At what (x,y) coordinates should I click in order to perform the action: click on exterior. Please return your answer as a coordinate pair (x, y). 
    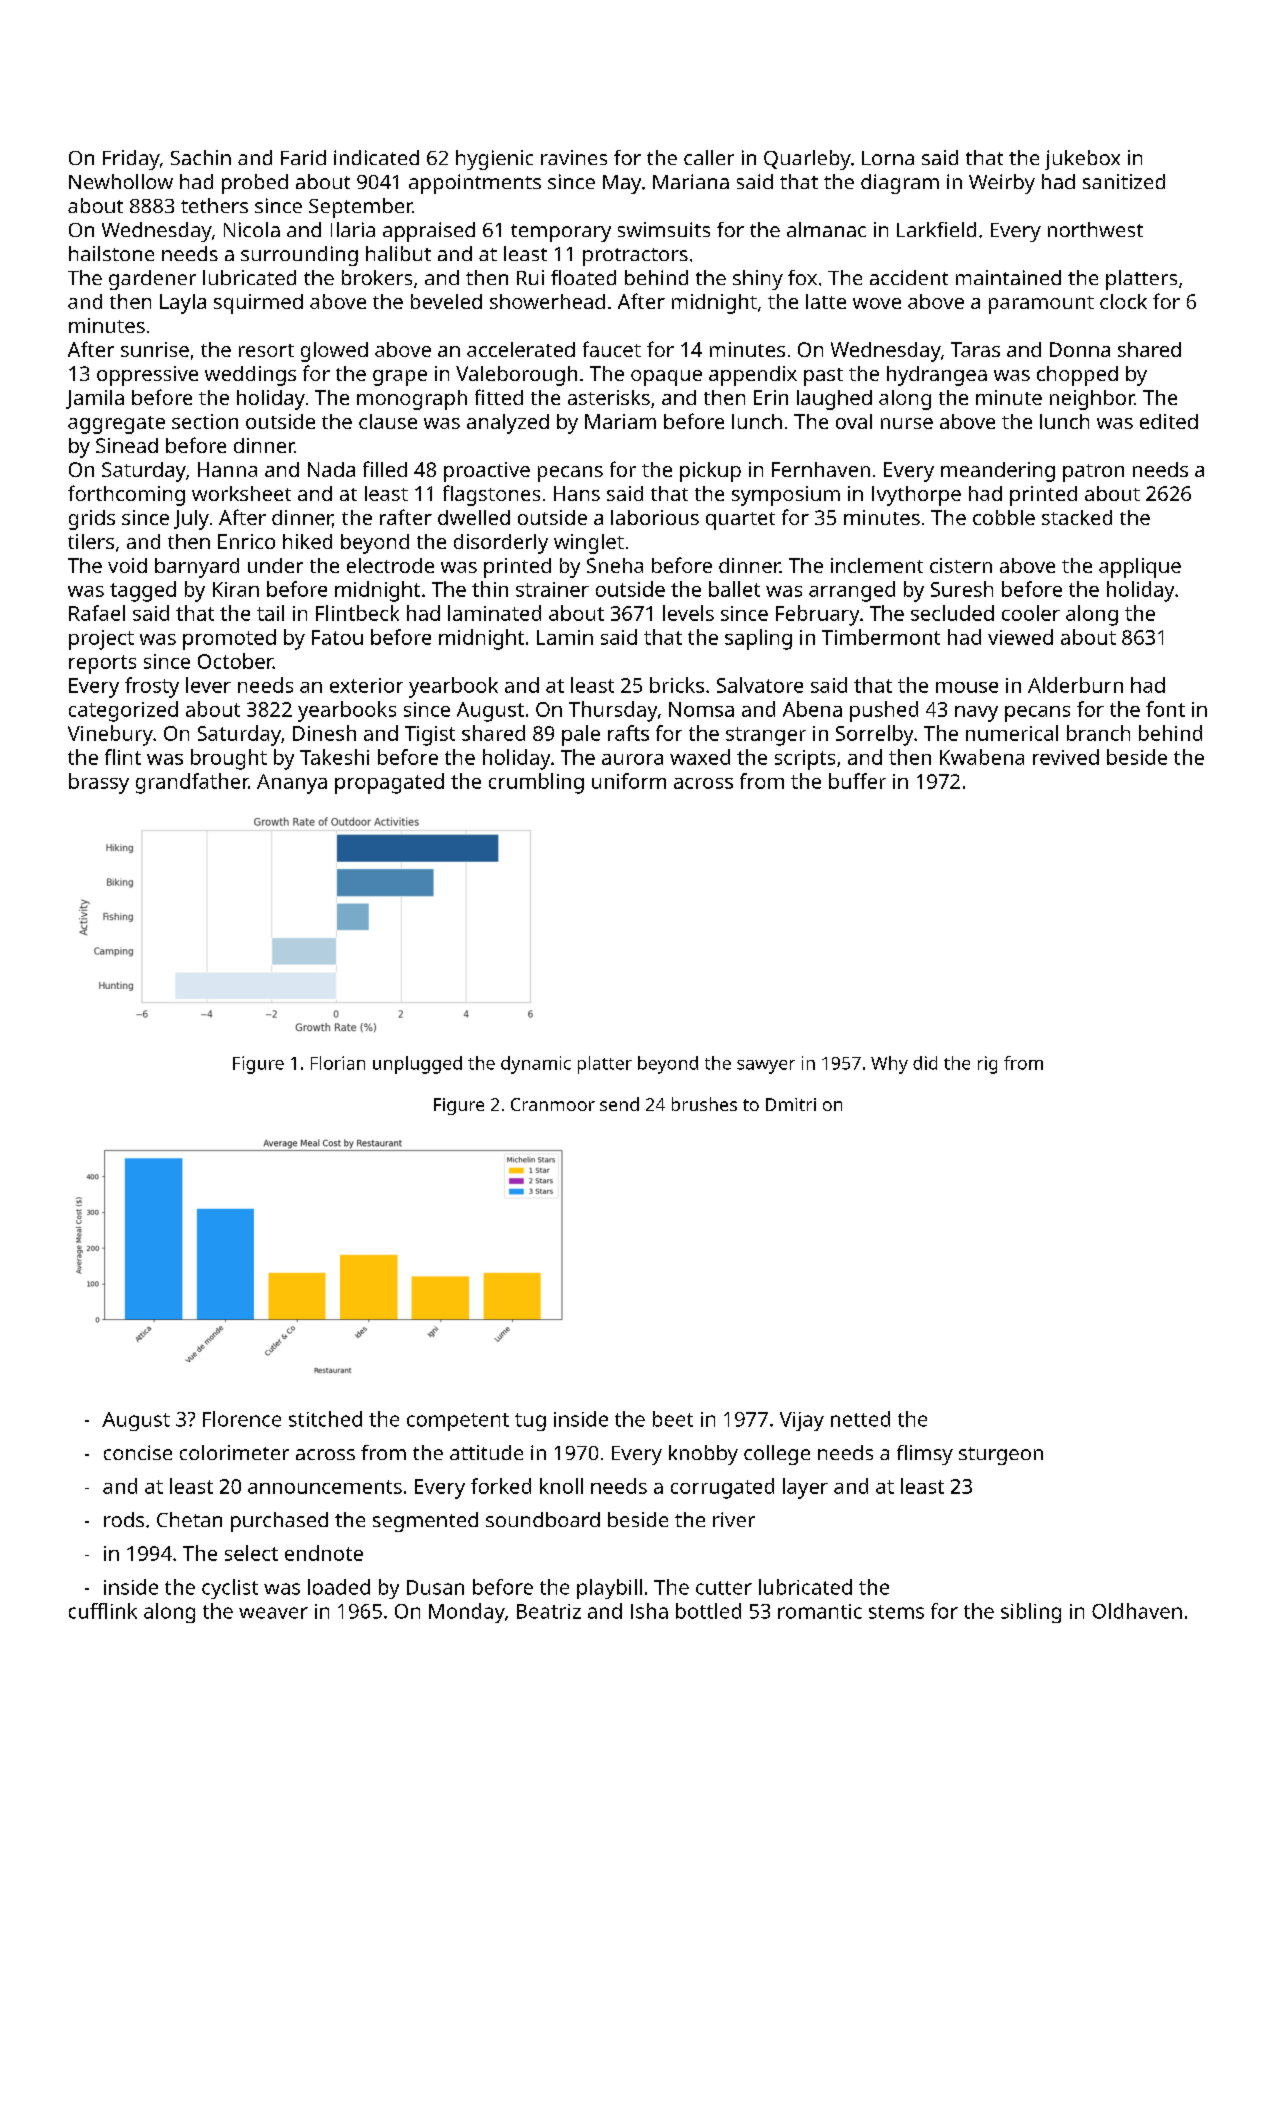
    Looking at the image, I should click on (366, 685).
